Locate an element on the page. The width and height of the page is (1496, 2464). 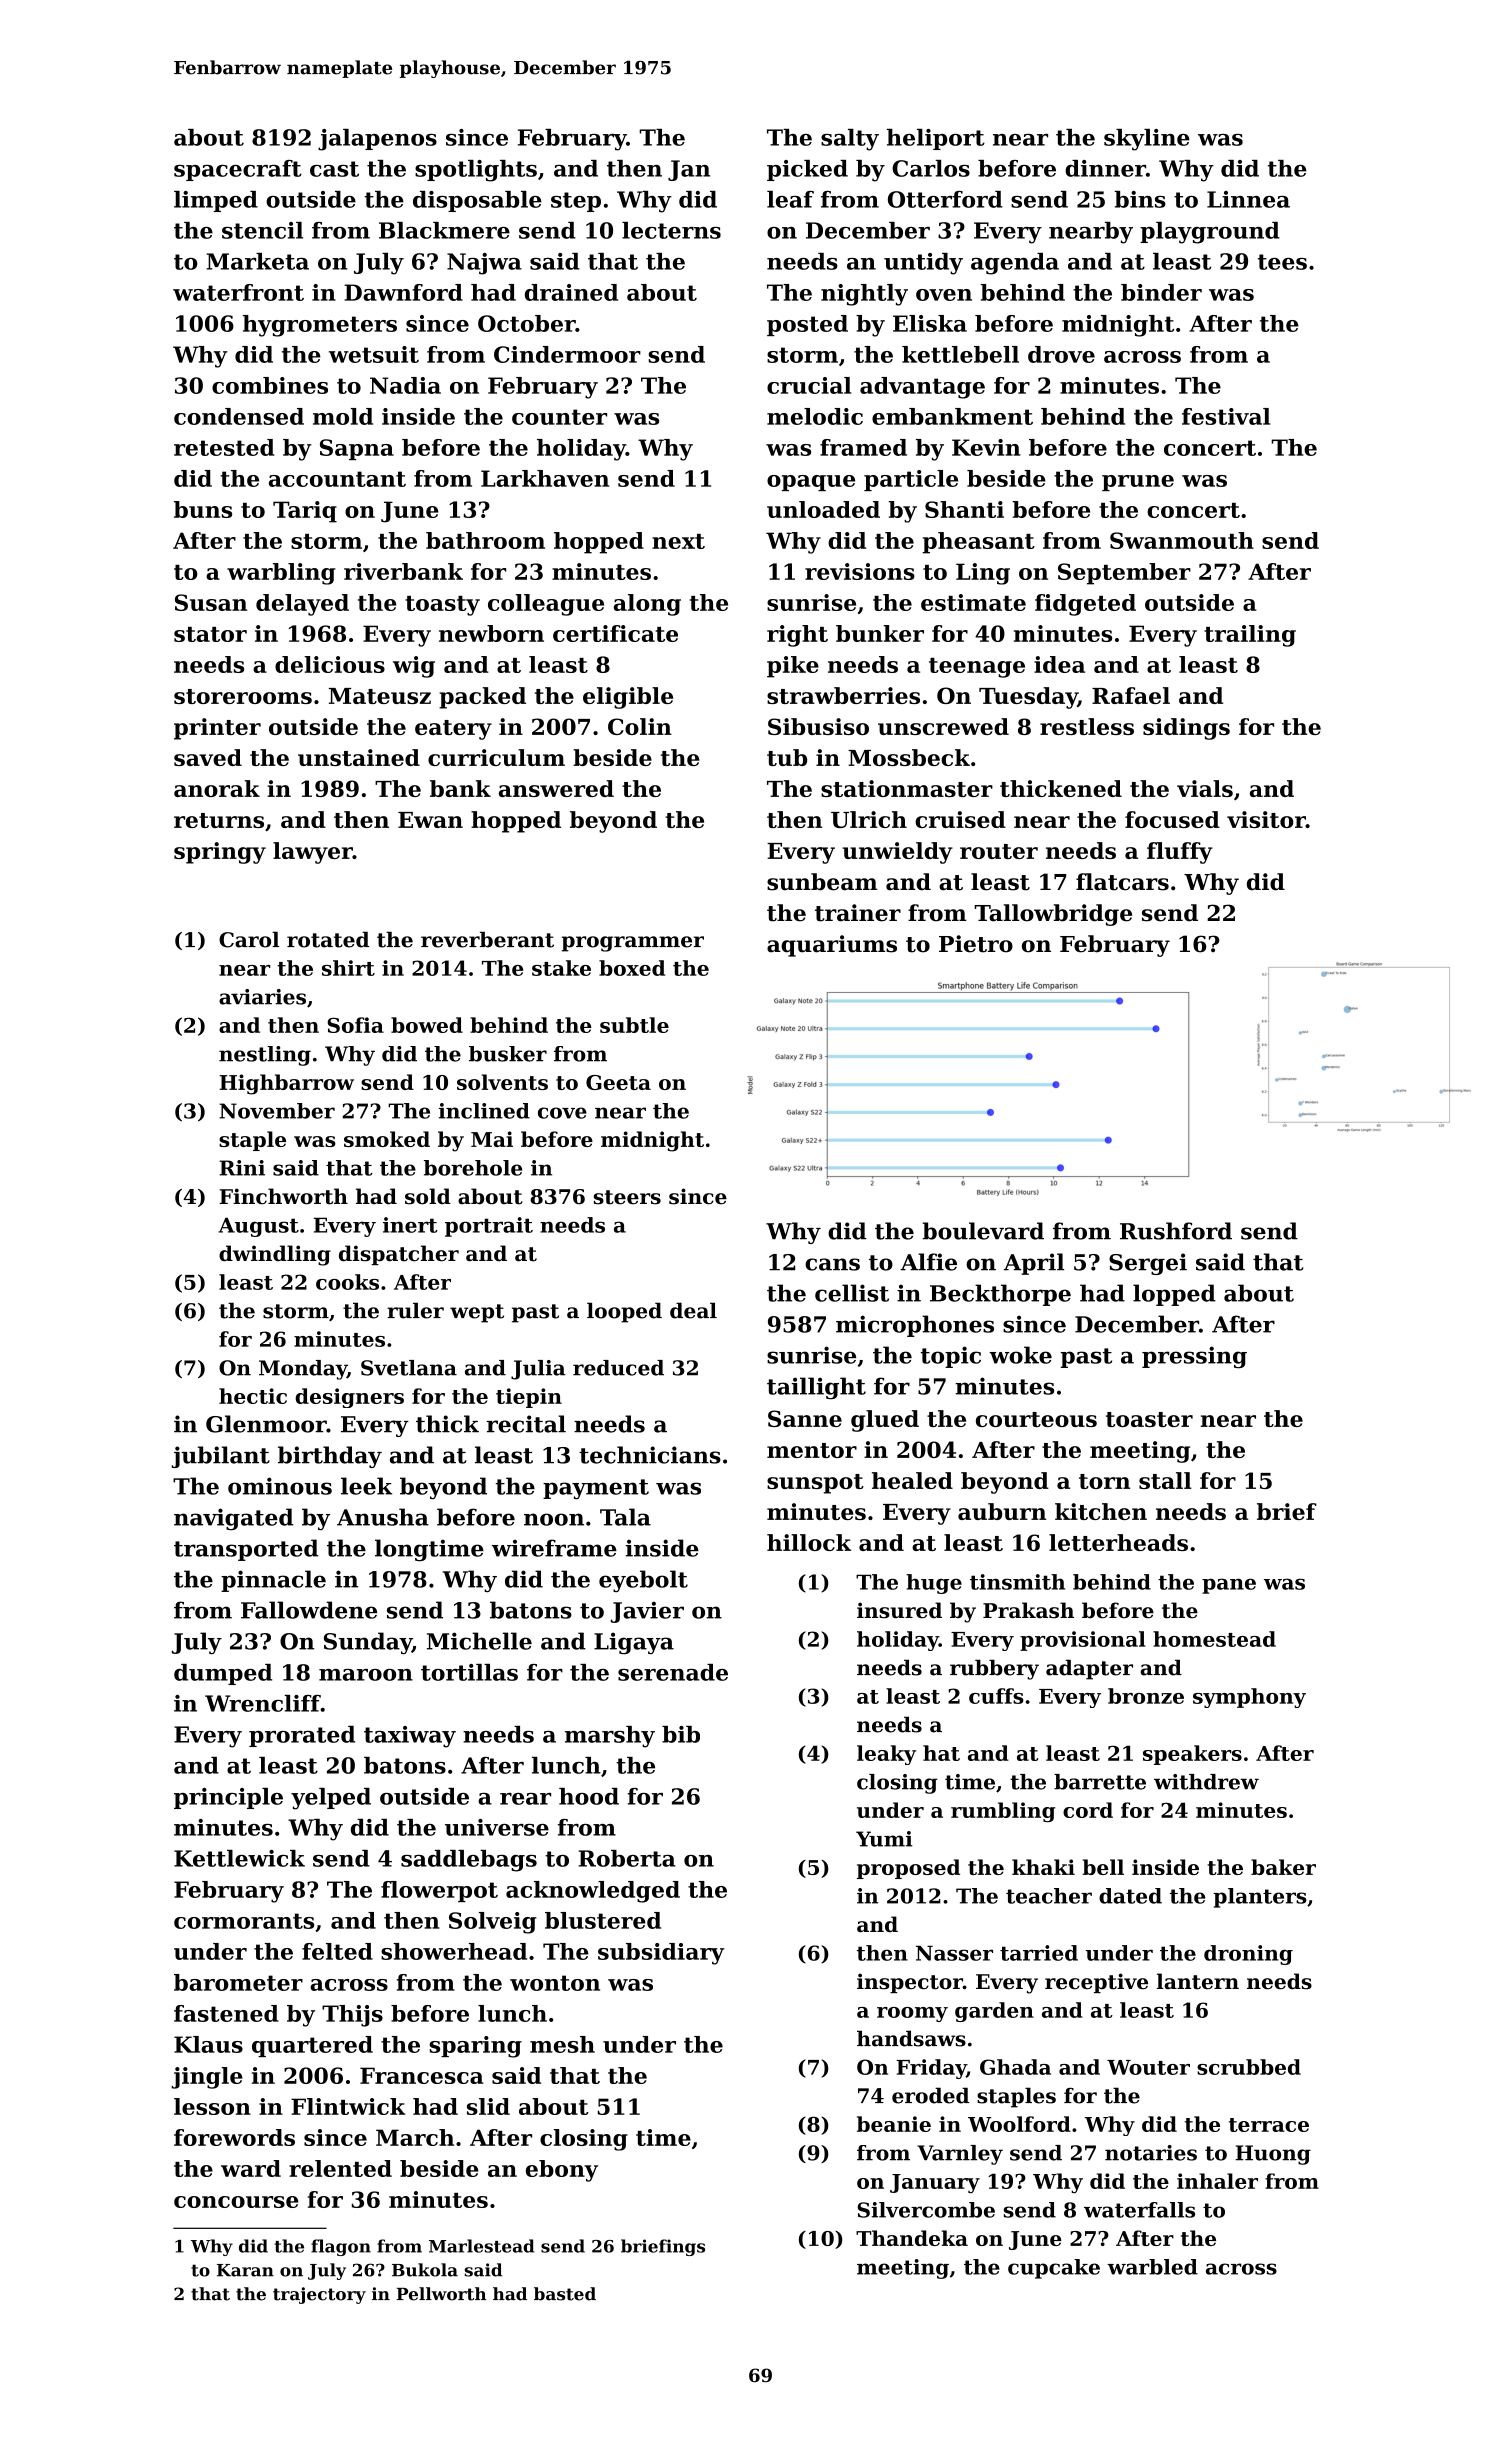
jalapenos is located at coordinates (377, 140).
